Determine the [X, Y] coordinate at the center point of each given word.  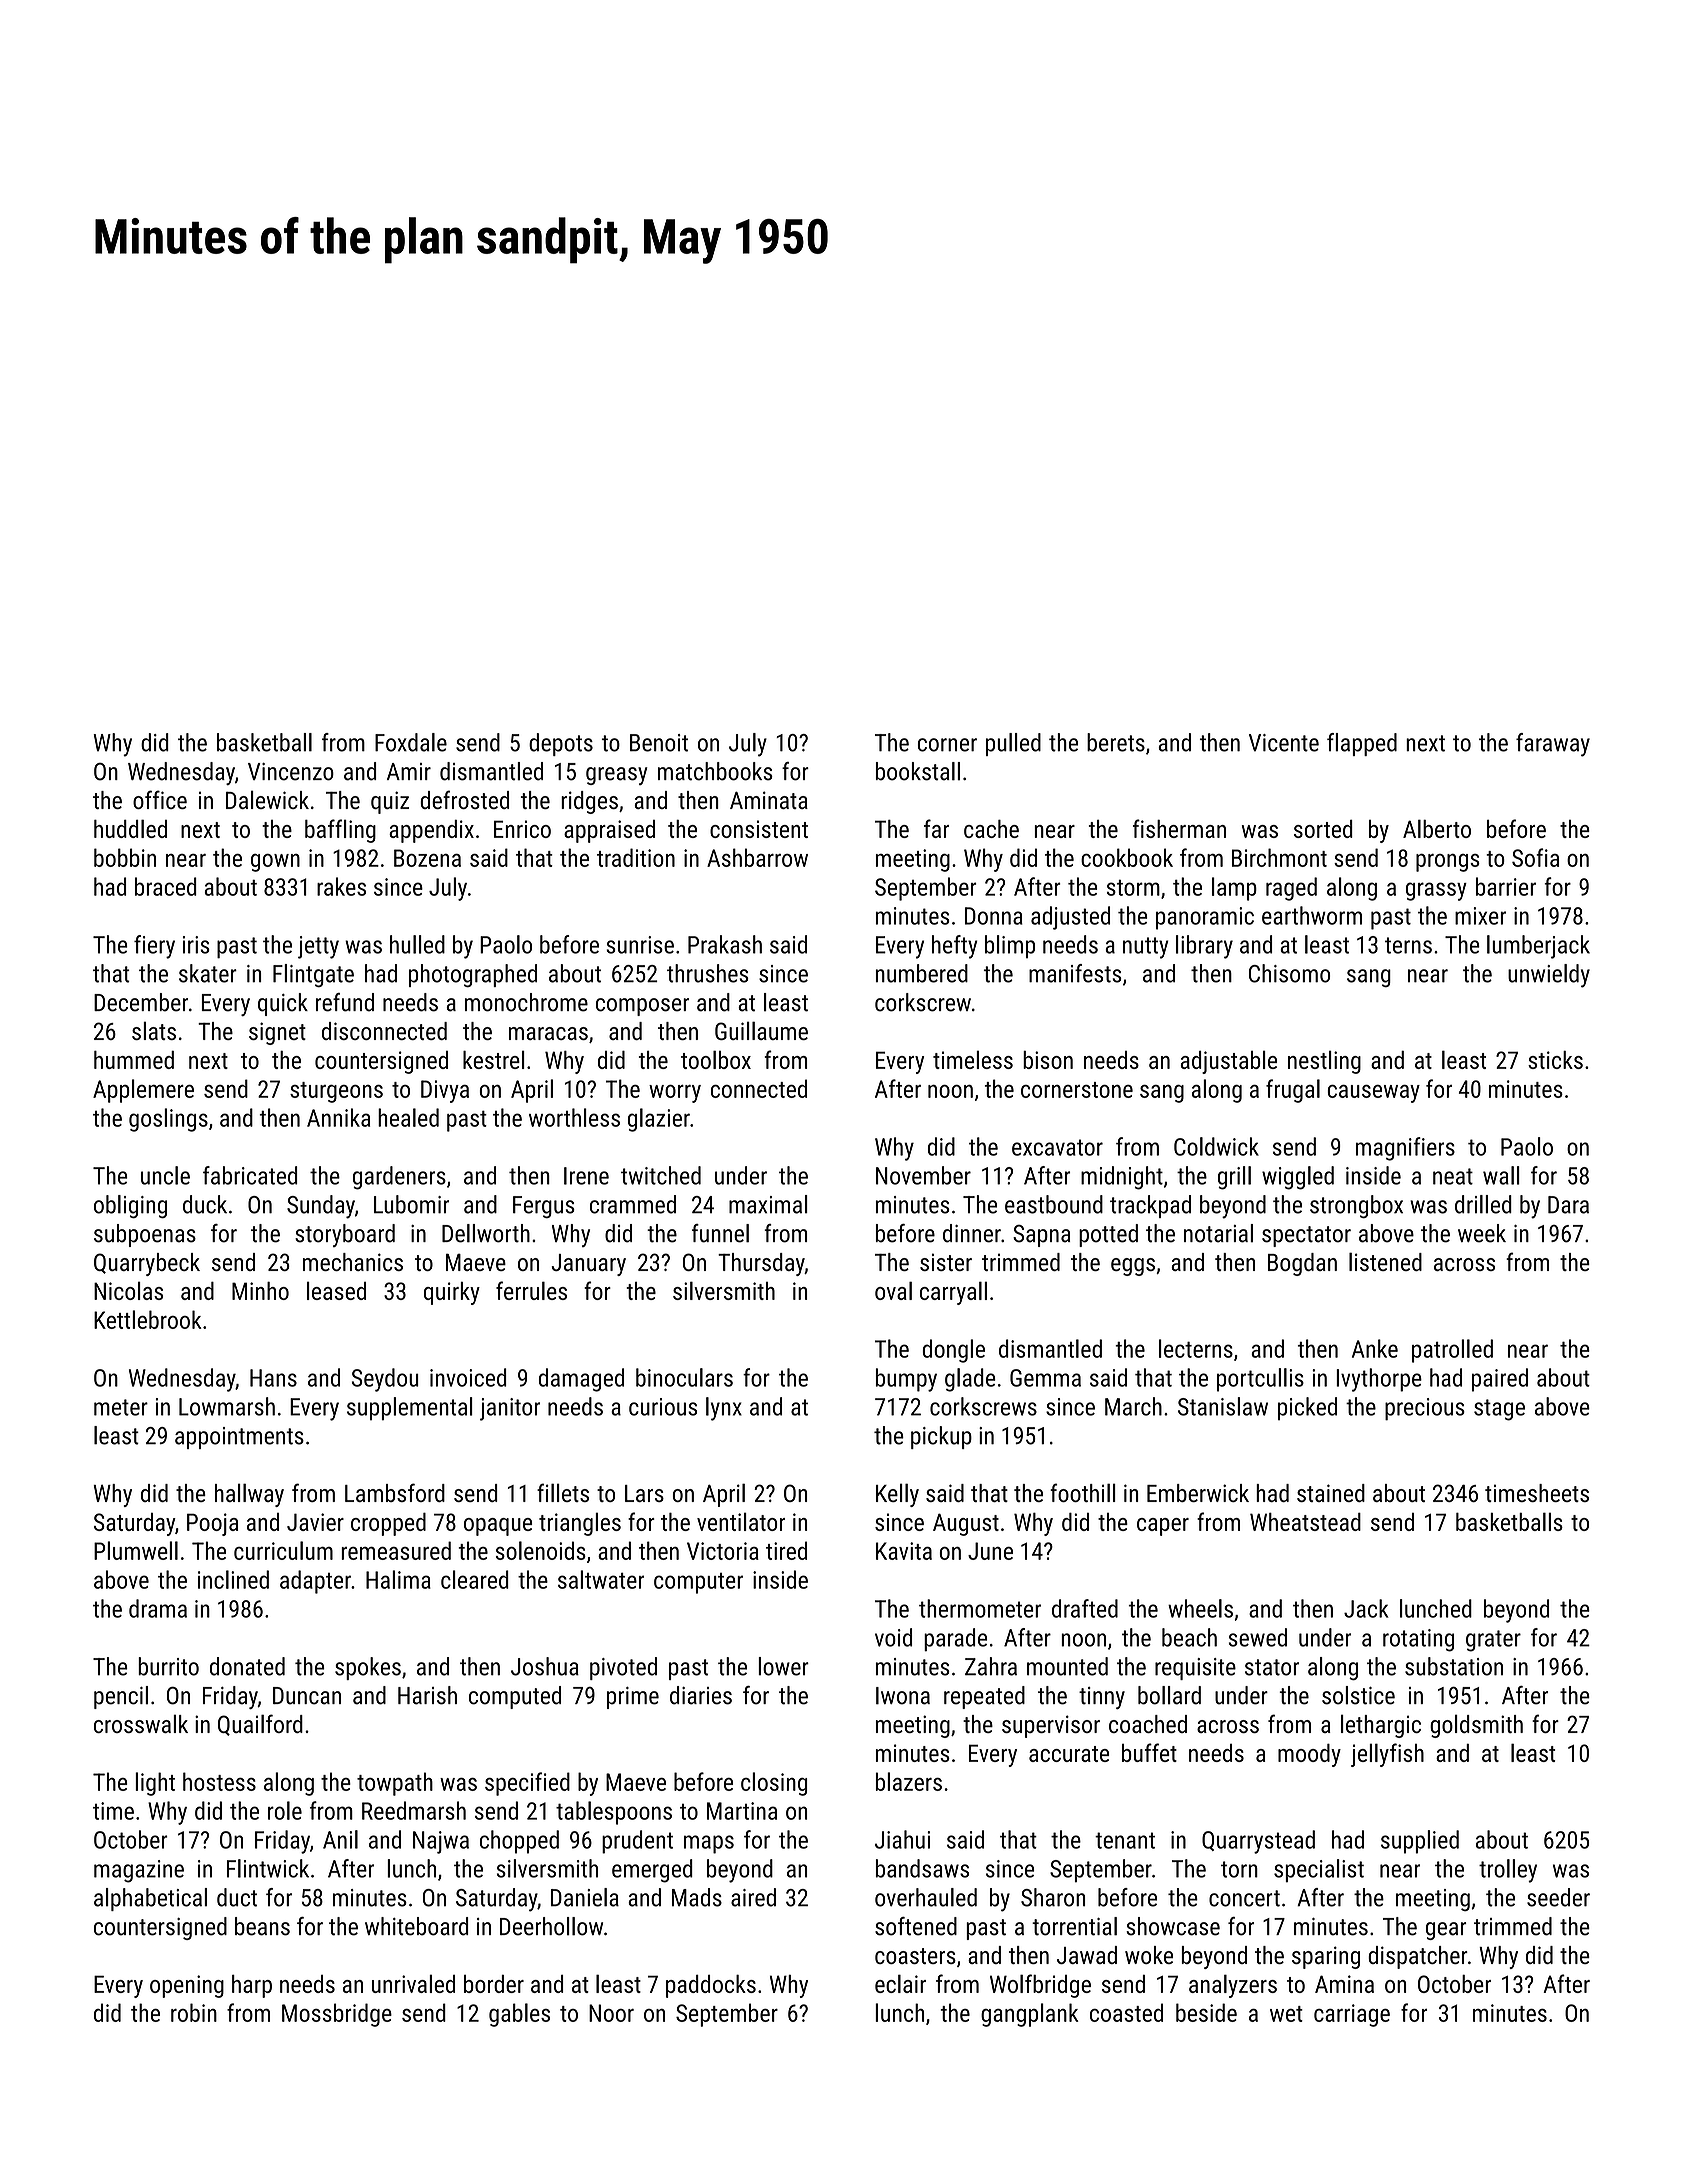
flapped [1362, 744]
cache [991, 829]
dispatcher [1418, 1957]
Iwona [903, 1696]
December [141, 1002]
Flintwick [268, 1868]
